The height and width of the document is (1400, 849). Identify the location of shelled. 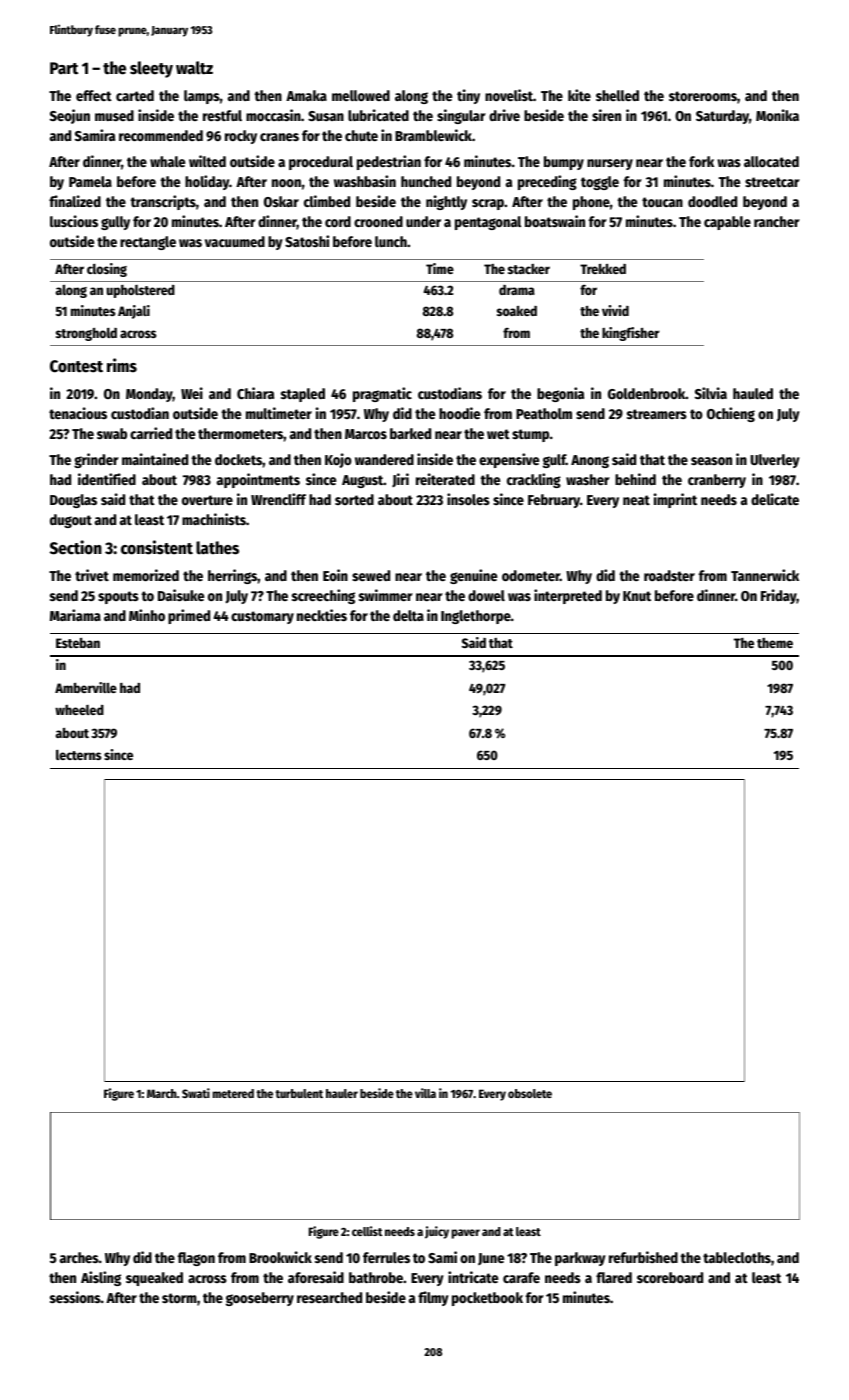
(617, 95).
